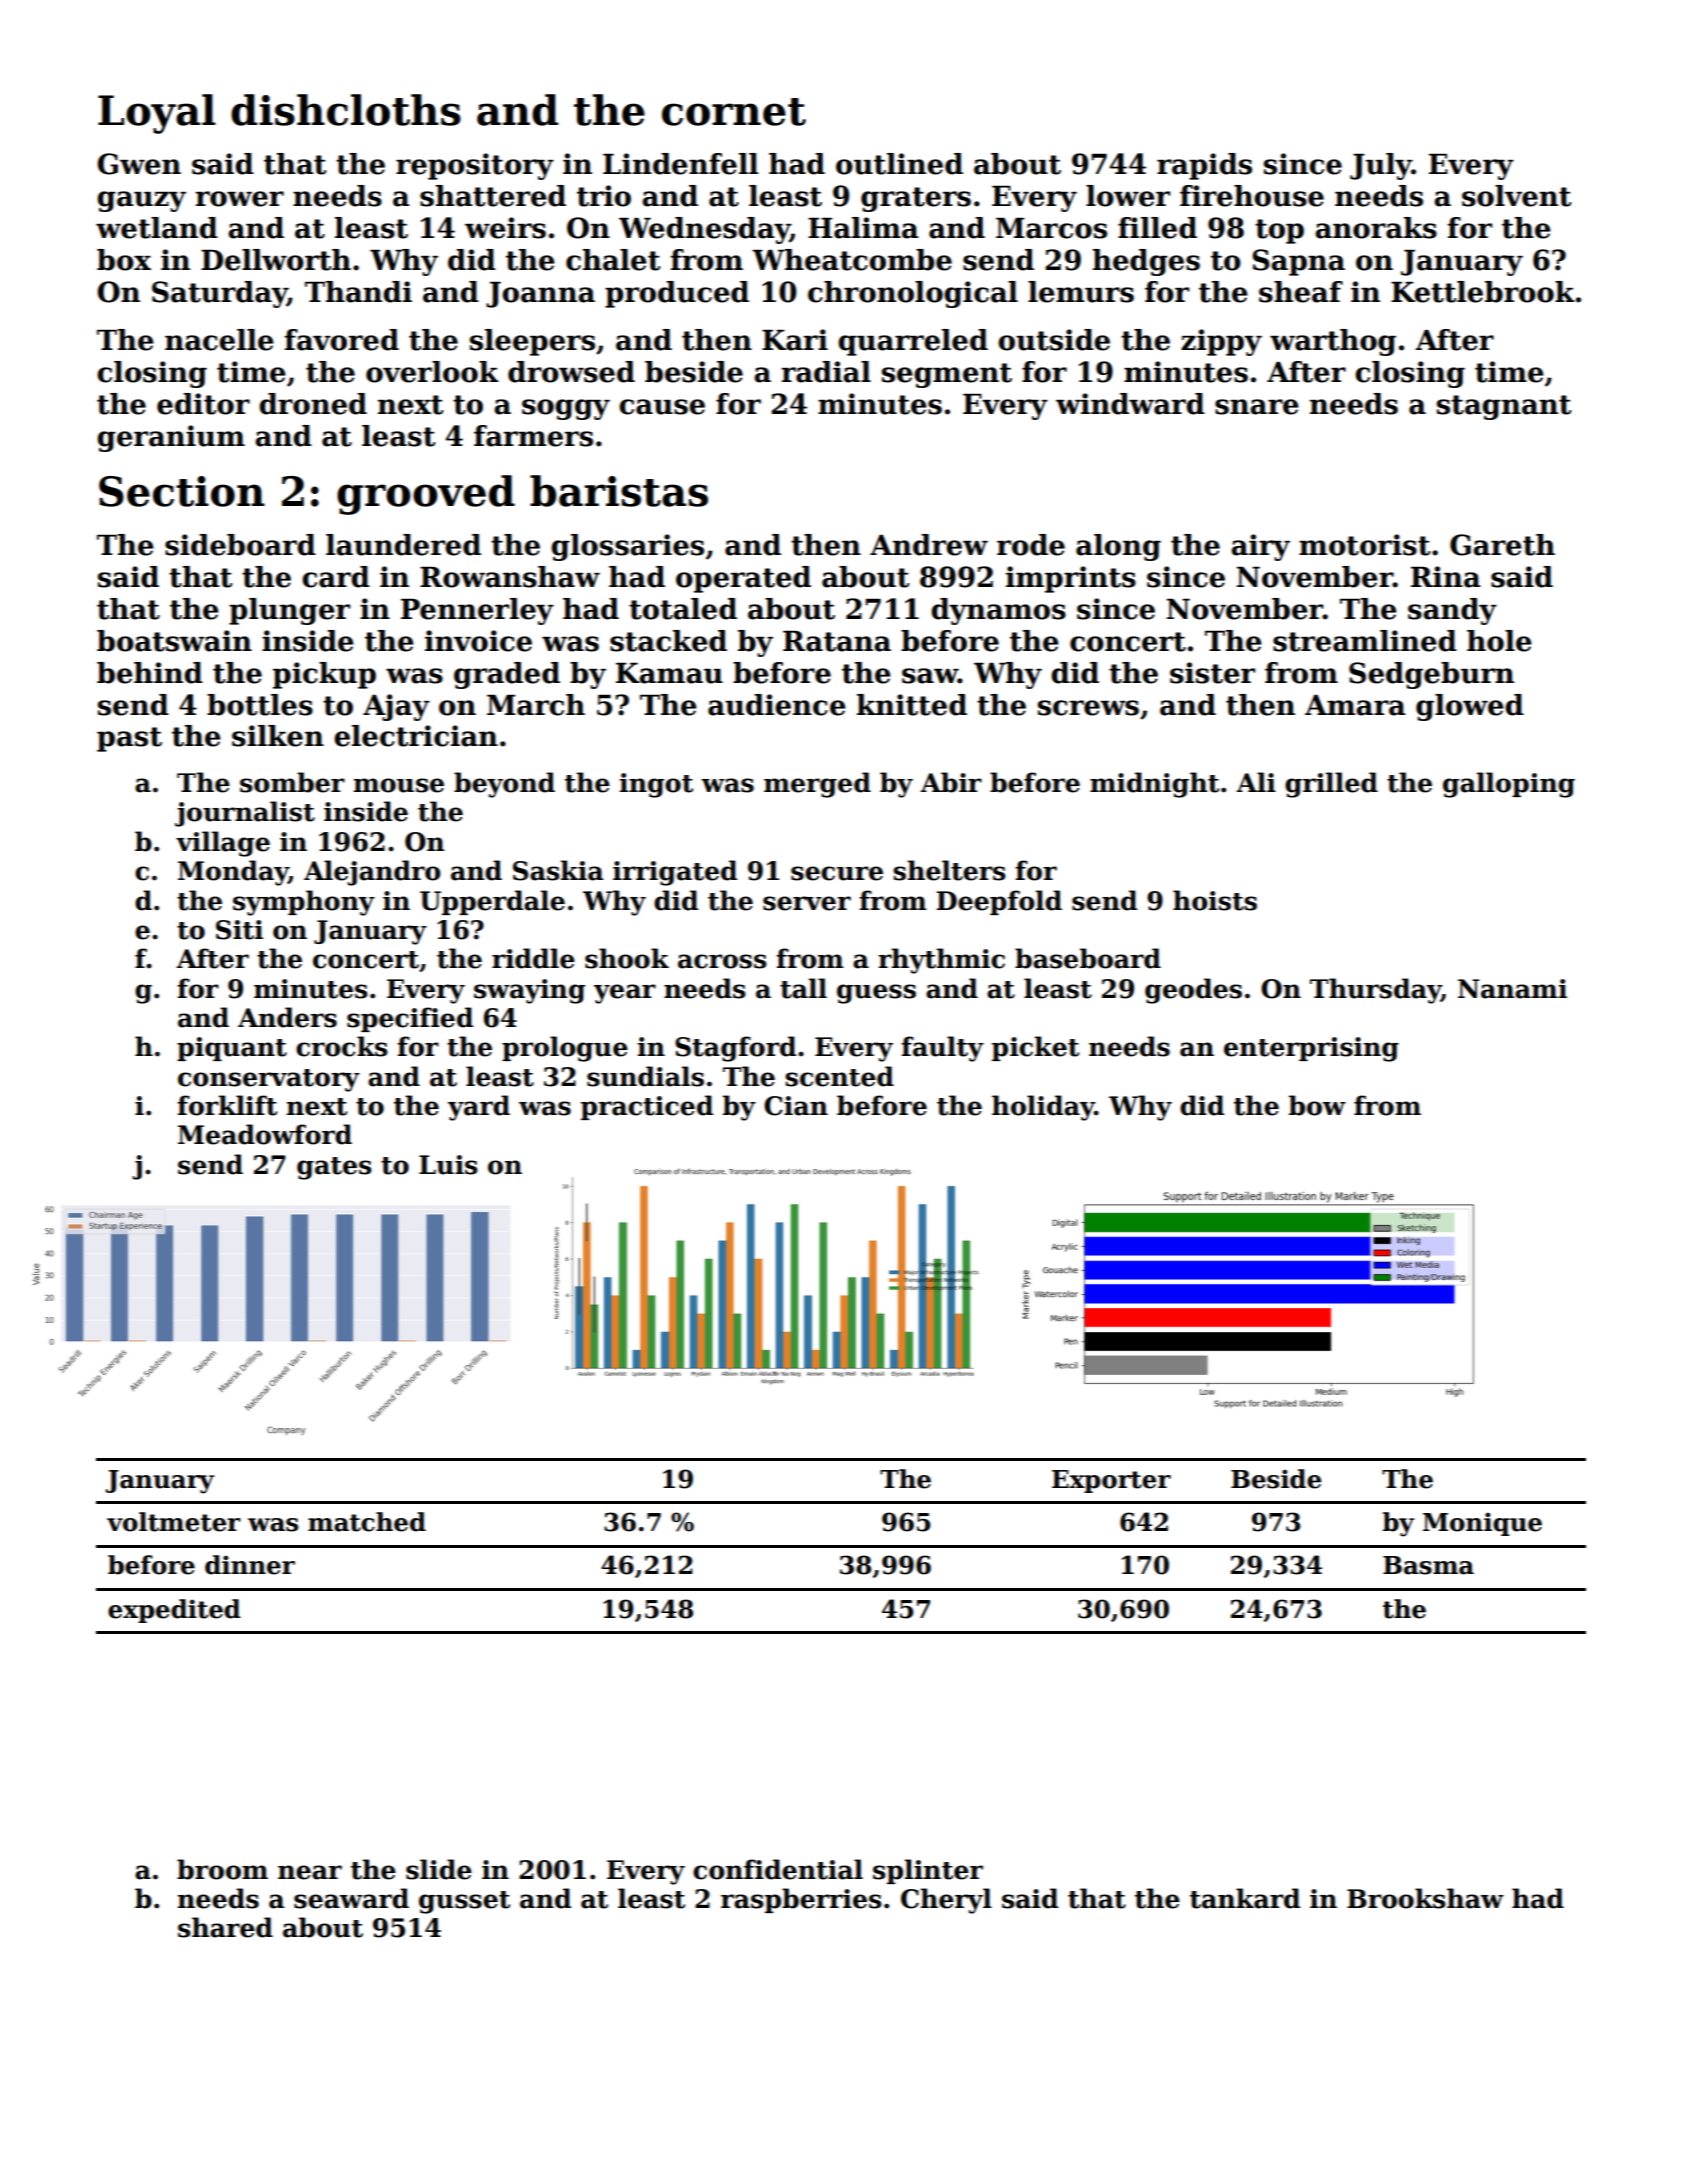 This screenshot has width=1683, height=2178. I want to click on rapids, so click(1204, 166).
